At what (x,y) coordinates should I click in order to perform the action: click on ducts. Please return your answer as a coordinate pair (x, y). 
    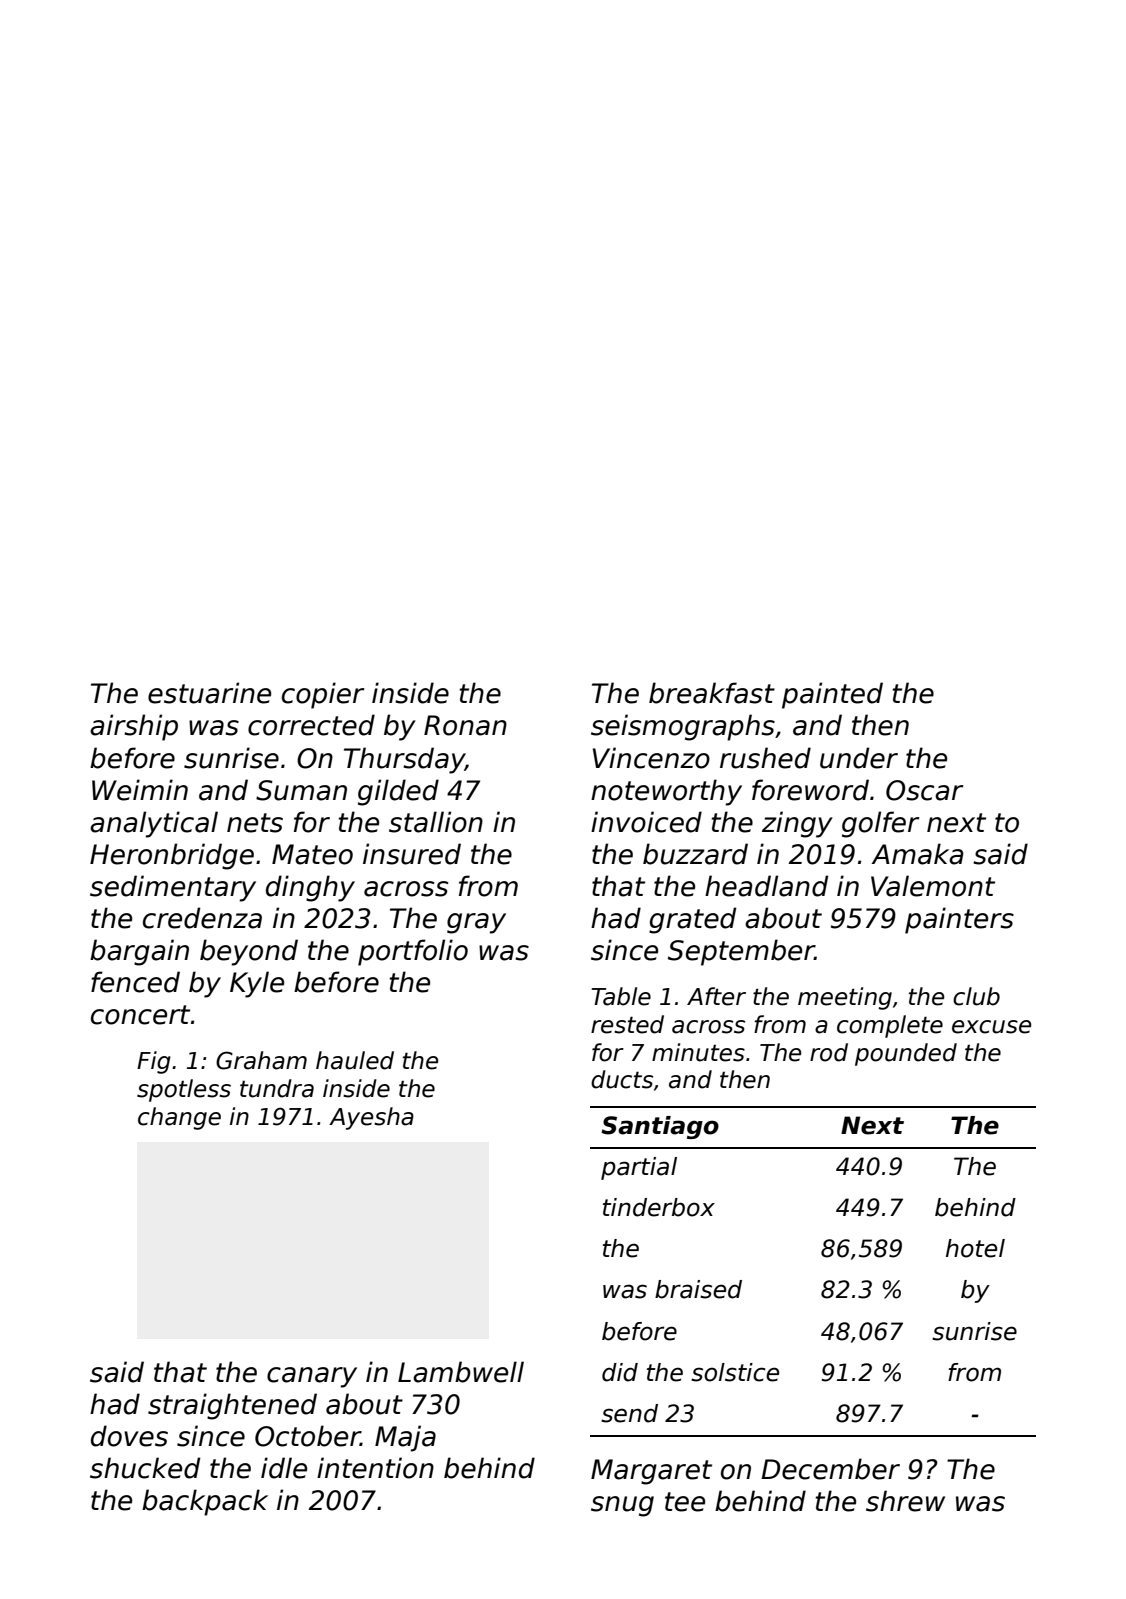
    Looking at the image, I should click on (622, 1079).
